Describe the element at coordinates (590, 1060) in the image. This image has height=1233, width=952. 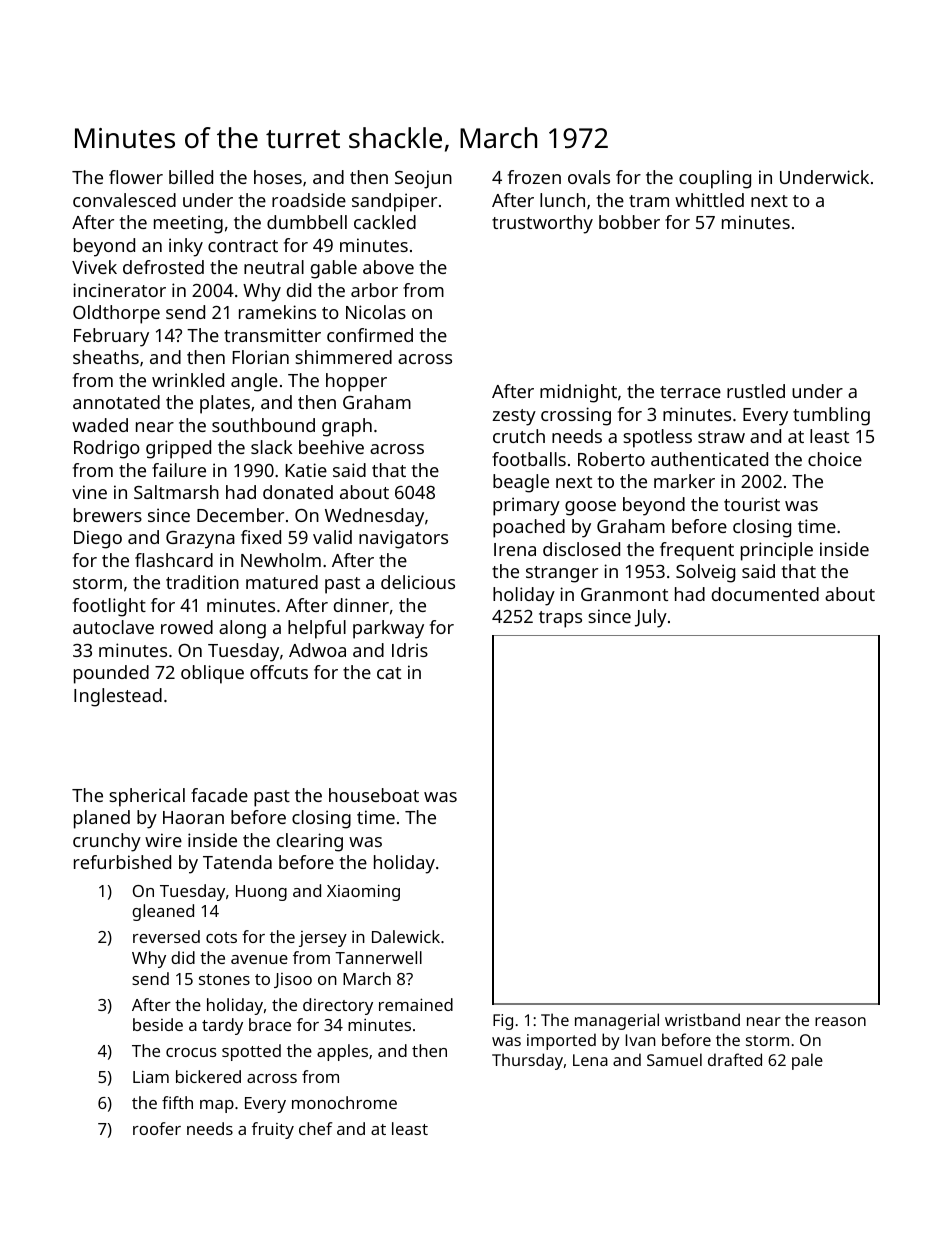
I see `Lena` at that location.
